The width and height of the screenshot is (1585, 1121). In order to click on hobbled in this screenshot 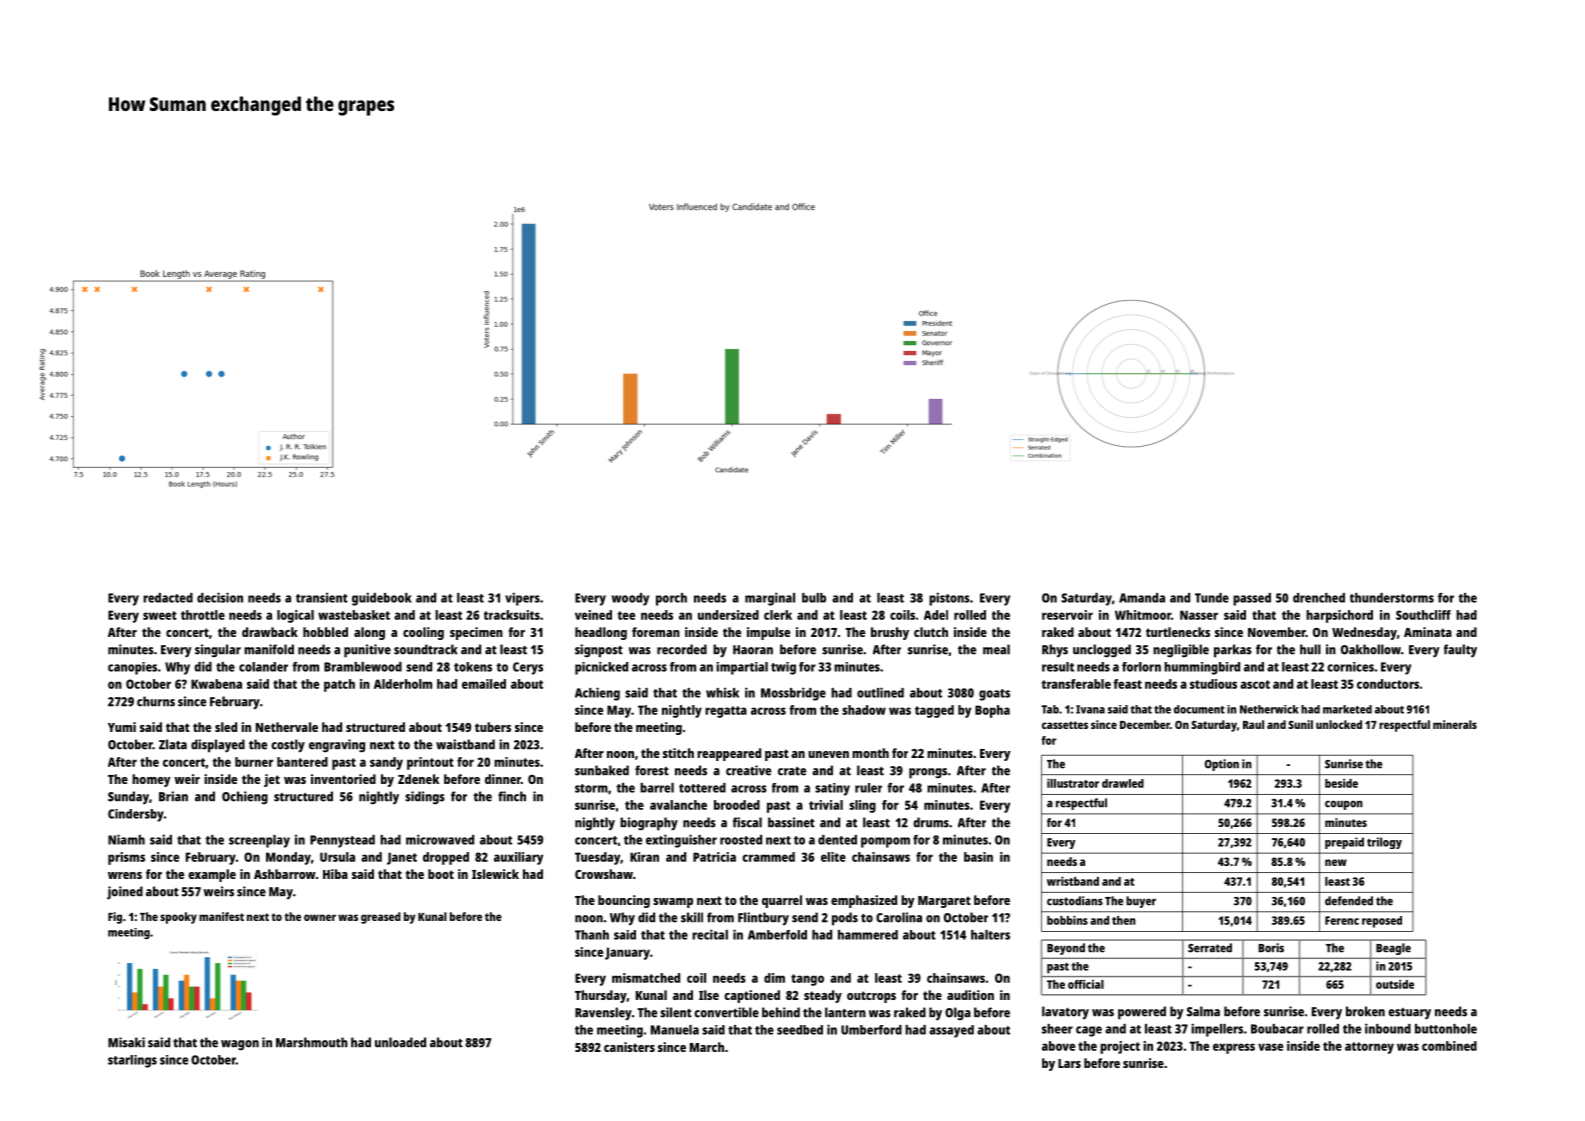, I will do `click(325, 632)`.
